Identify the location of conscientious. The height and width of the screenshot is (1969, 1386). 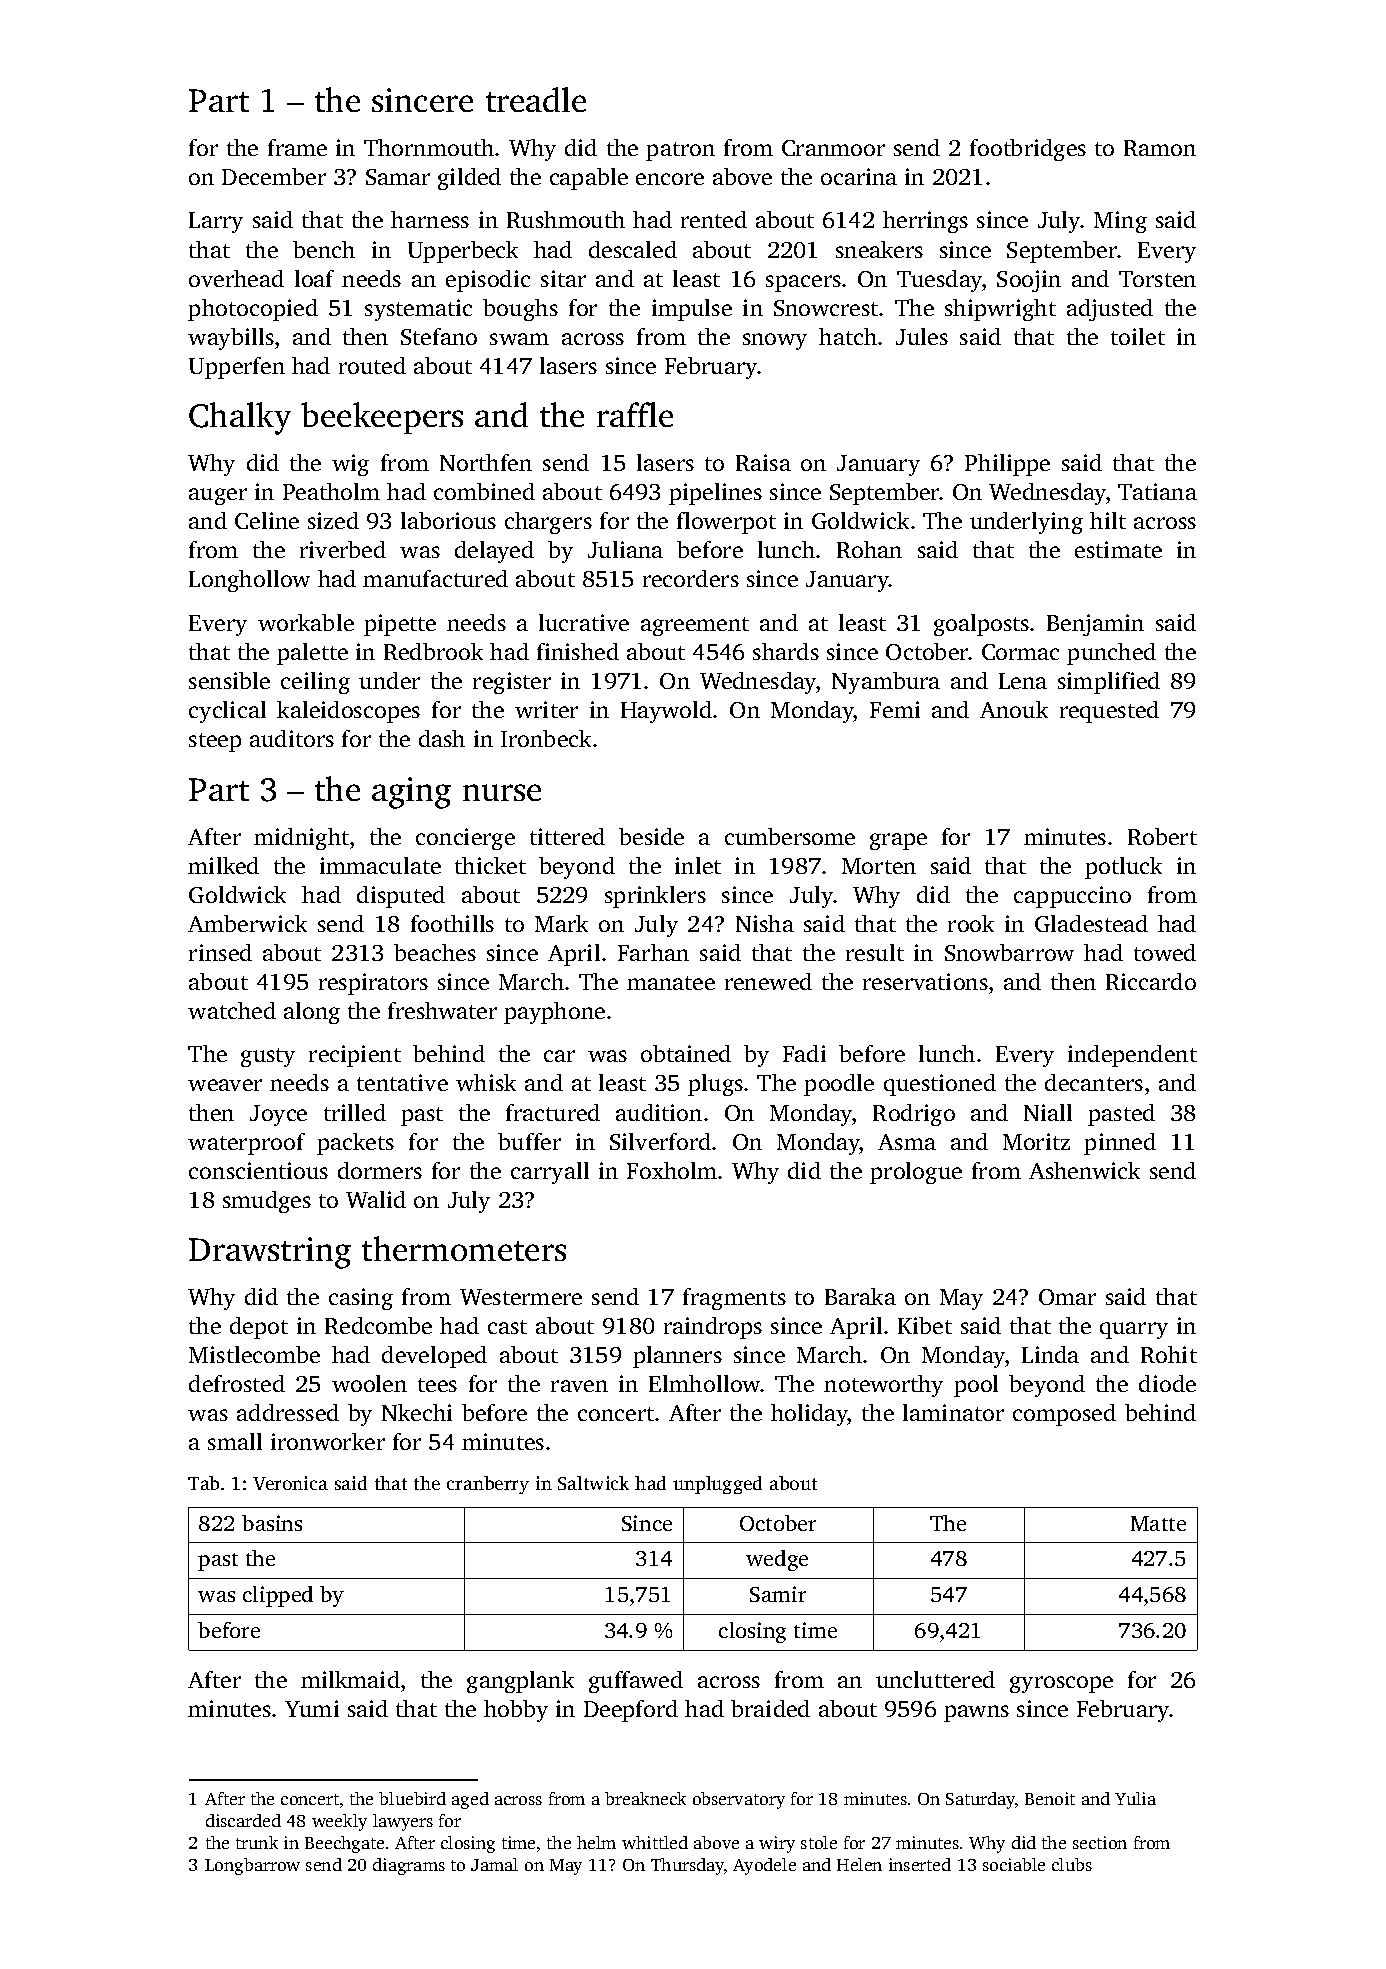
(258, 1170).
